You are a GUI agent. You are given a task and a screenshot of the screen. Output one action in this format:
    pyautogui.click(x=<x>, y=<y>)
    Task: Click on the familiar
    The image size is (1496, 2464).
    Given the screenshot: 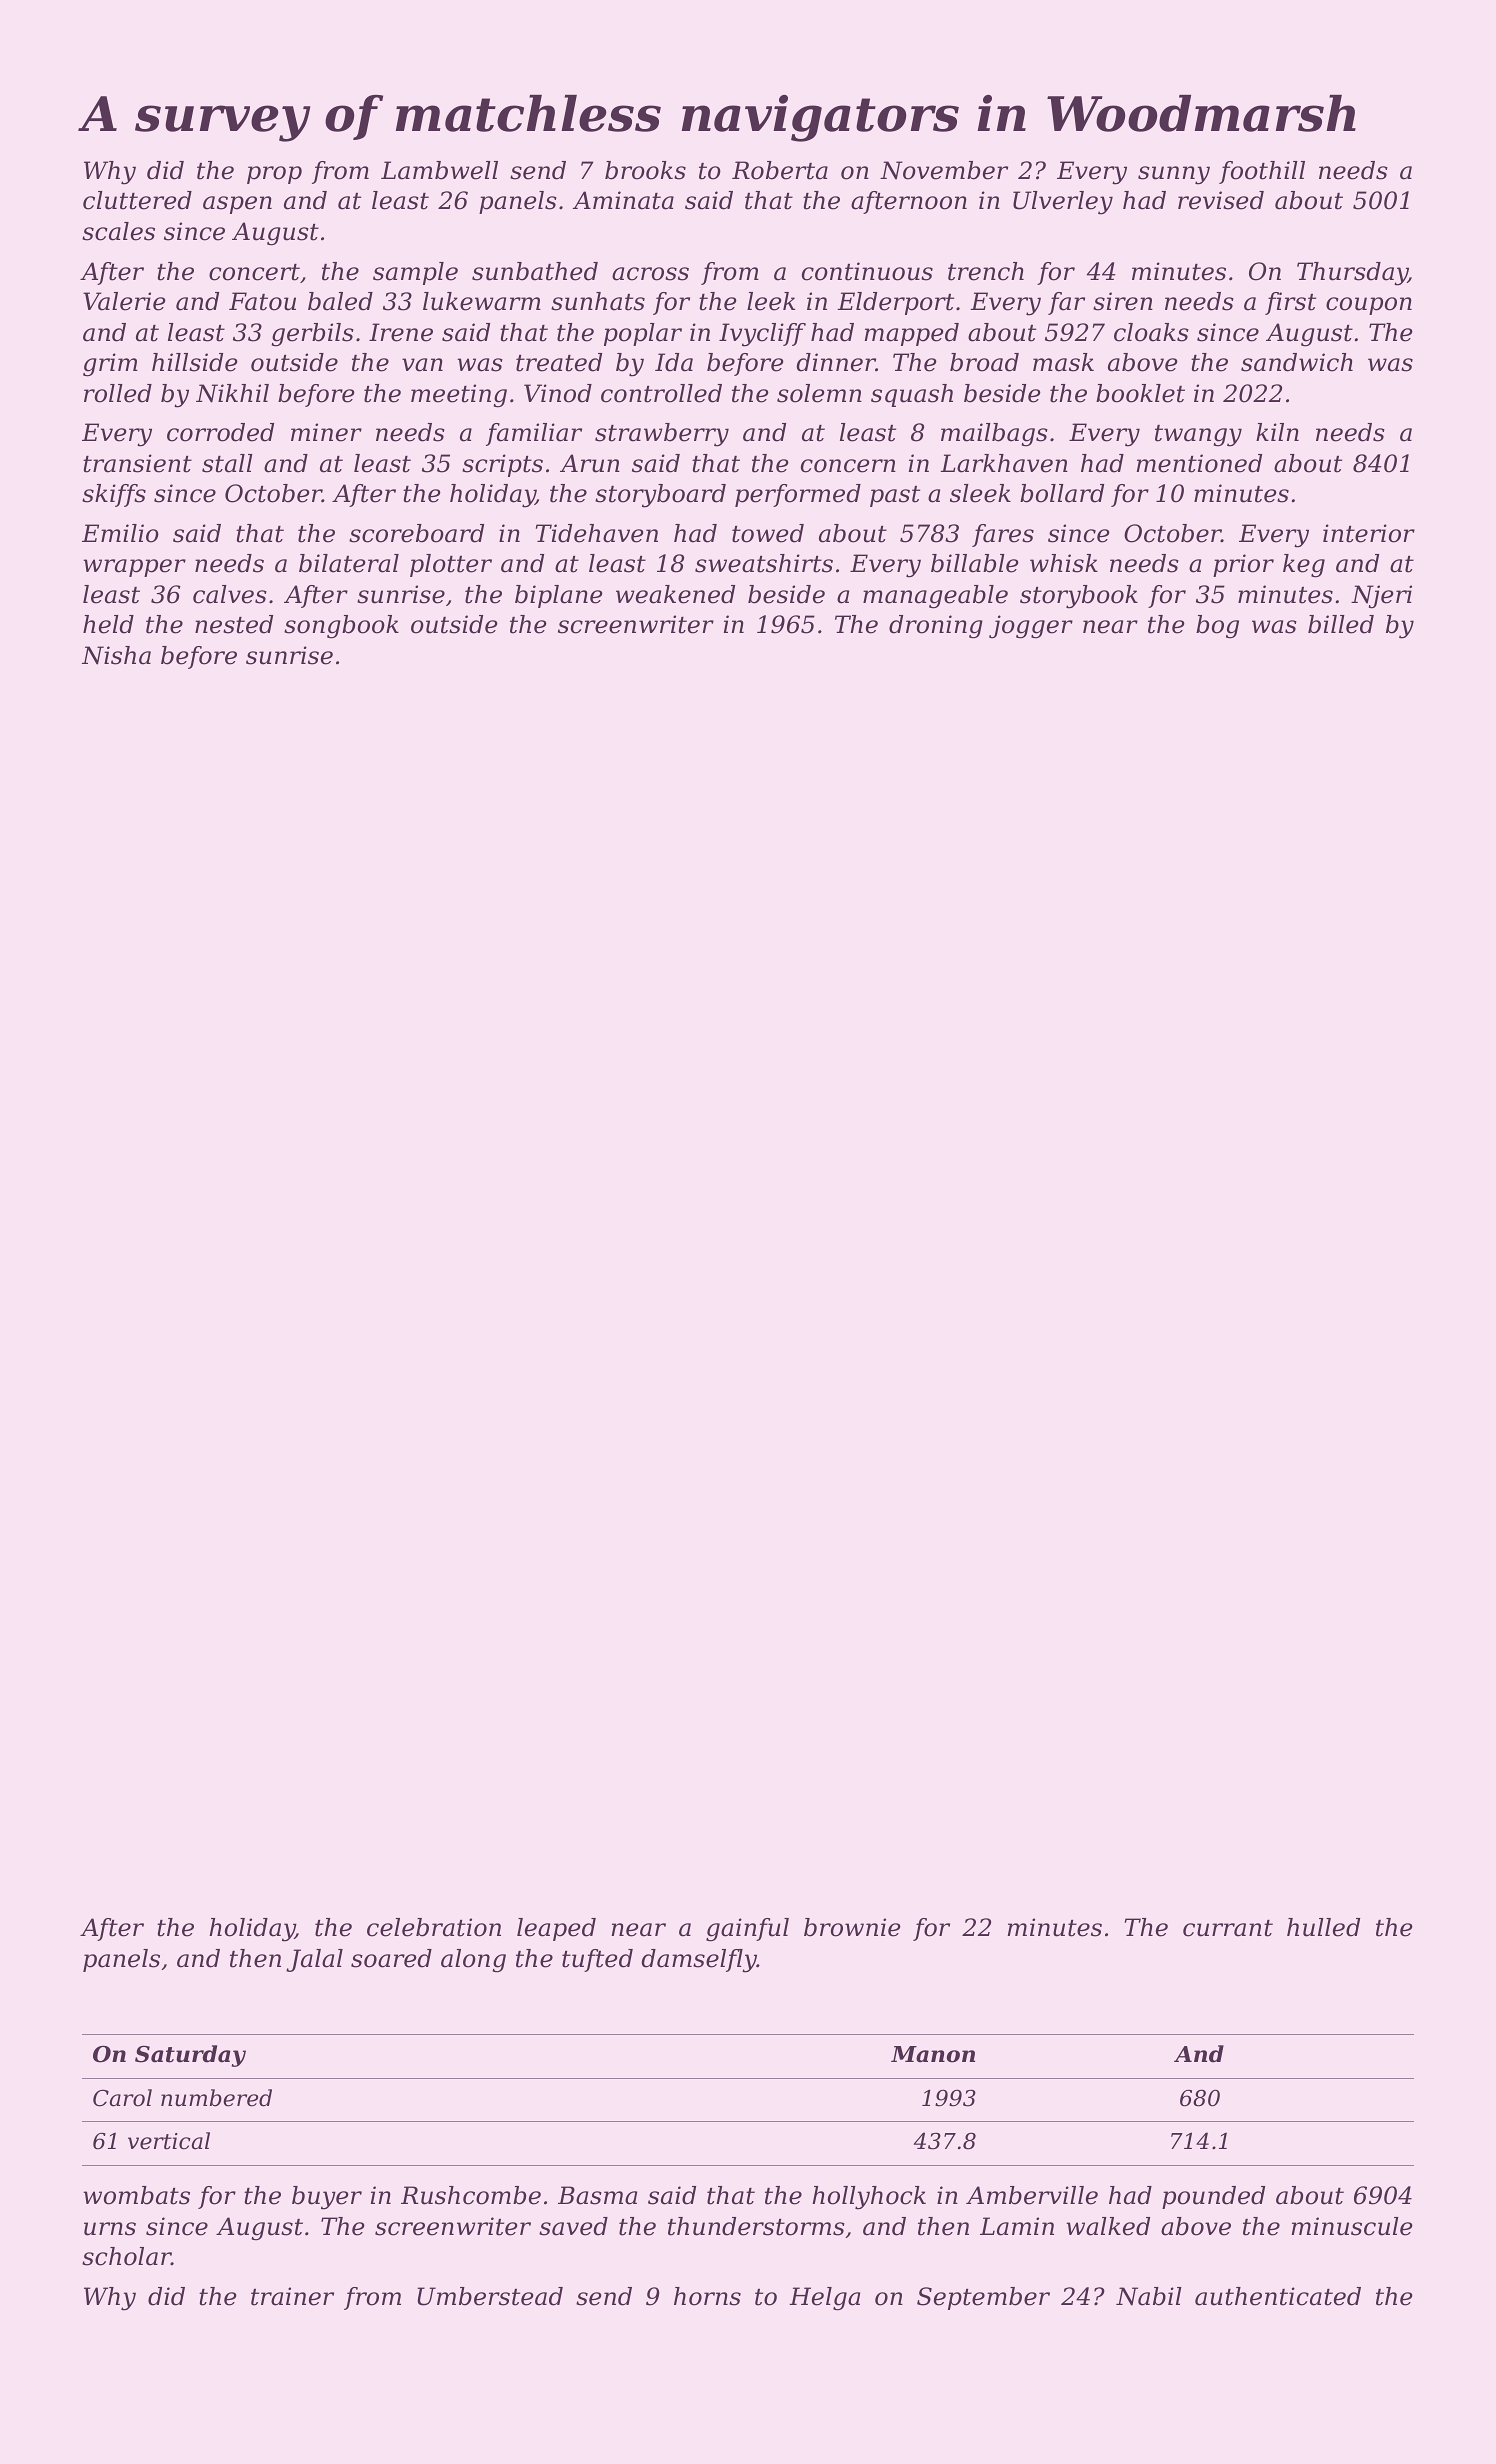 What is the action you would take?
    pyautogui.click(x=534, y=434)
